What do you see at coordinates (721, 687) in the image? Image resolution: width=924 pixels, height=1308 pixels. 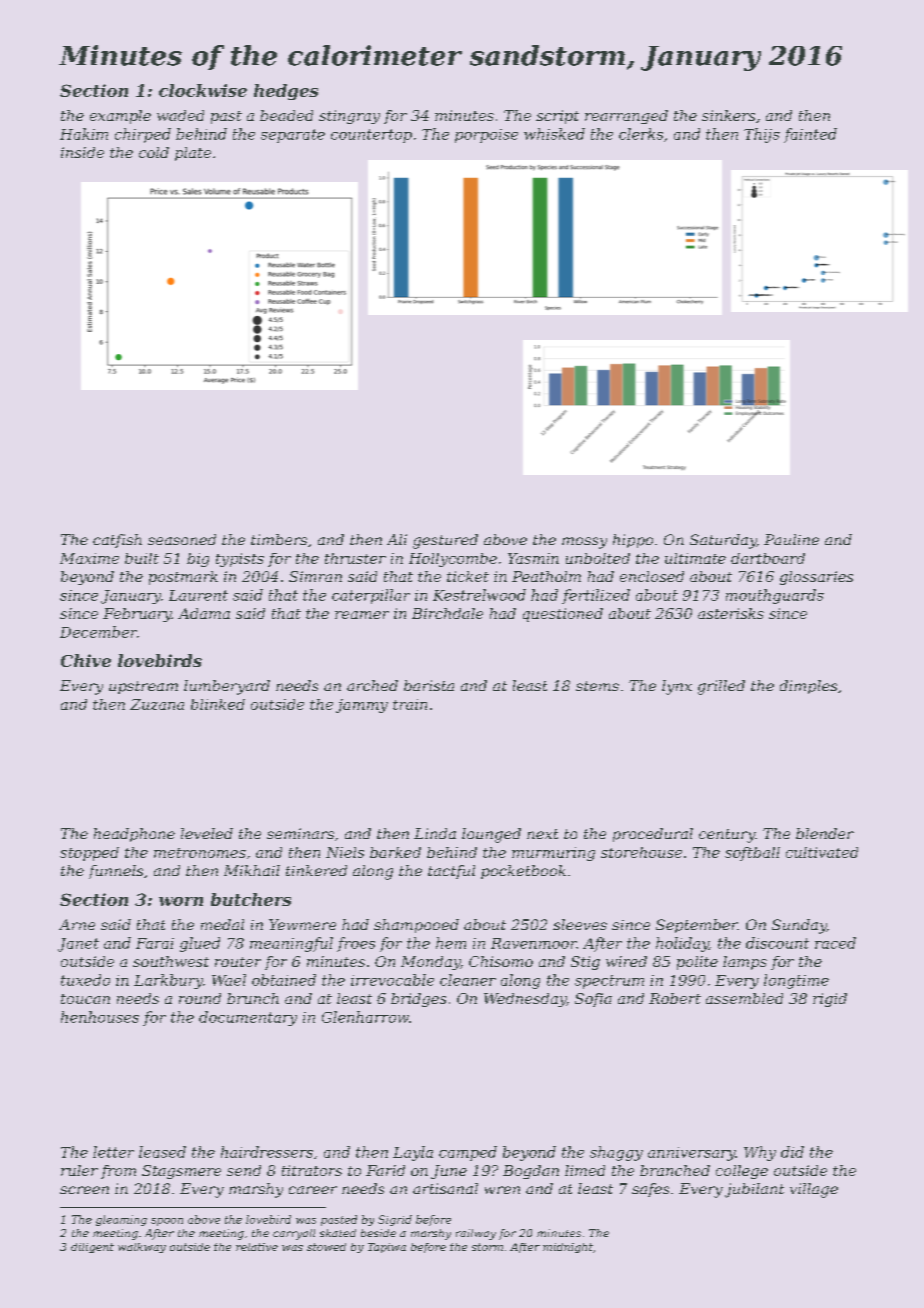 I see `grilled` at bounding box center [721, 687].
